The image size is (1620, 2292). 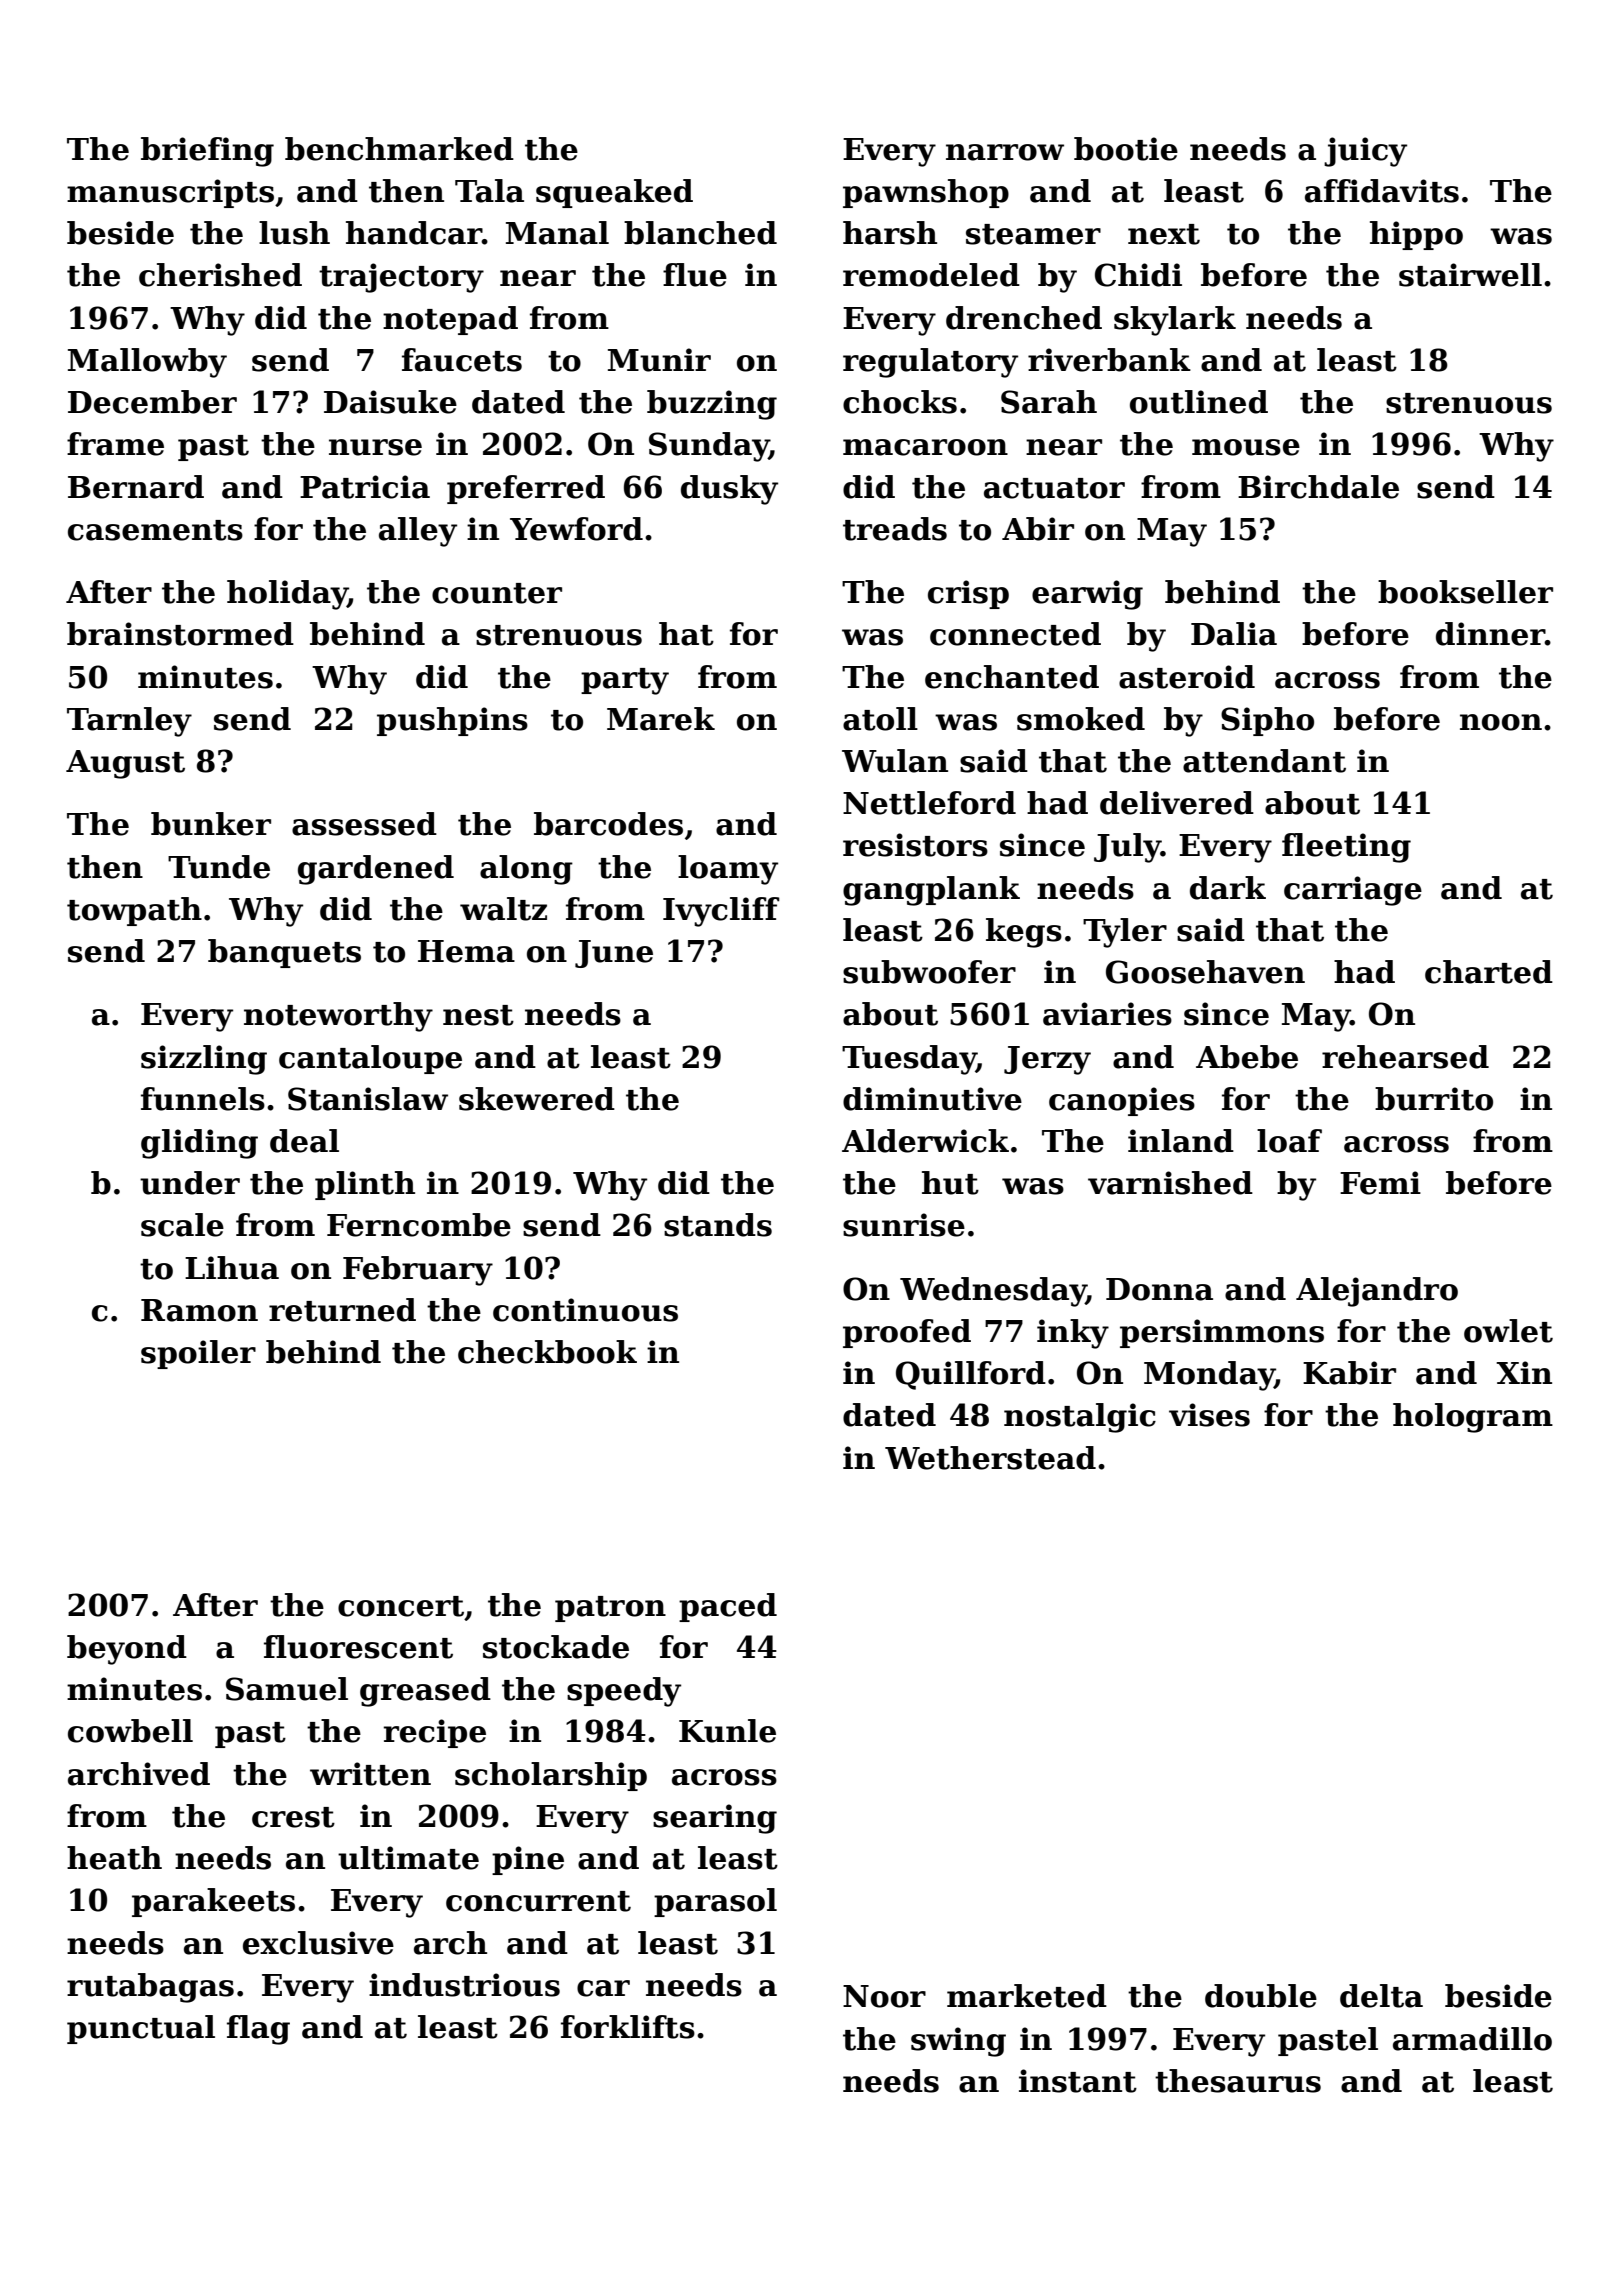 What do you see at coordinates (207, 152) in the screenshot?
I see `briefing` at bounding box center [207, 152].
